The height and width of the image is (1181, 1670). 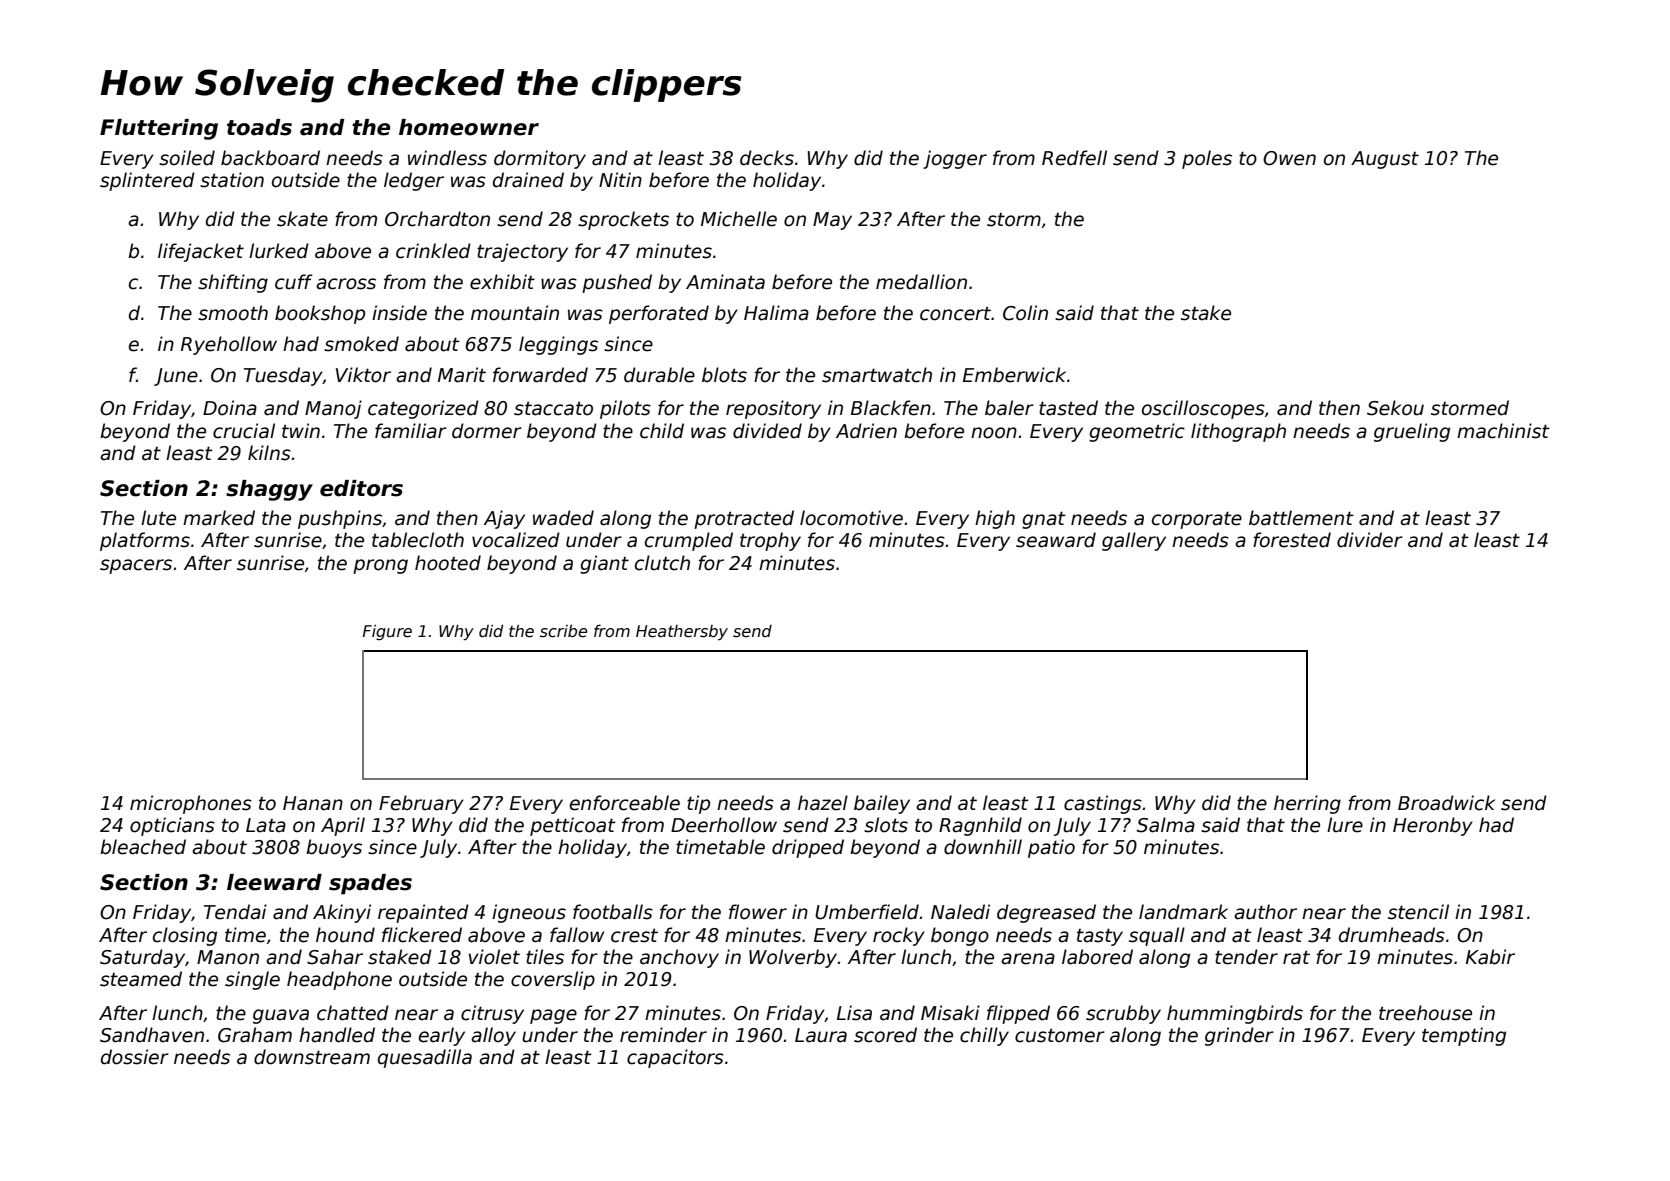 I want to click on giant, so click(x=604, y=564).
